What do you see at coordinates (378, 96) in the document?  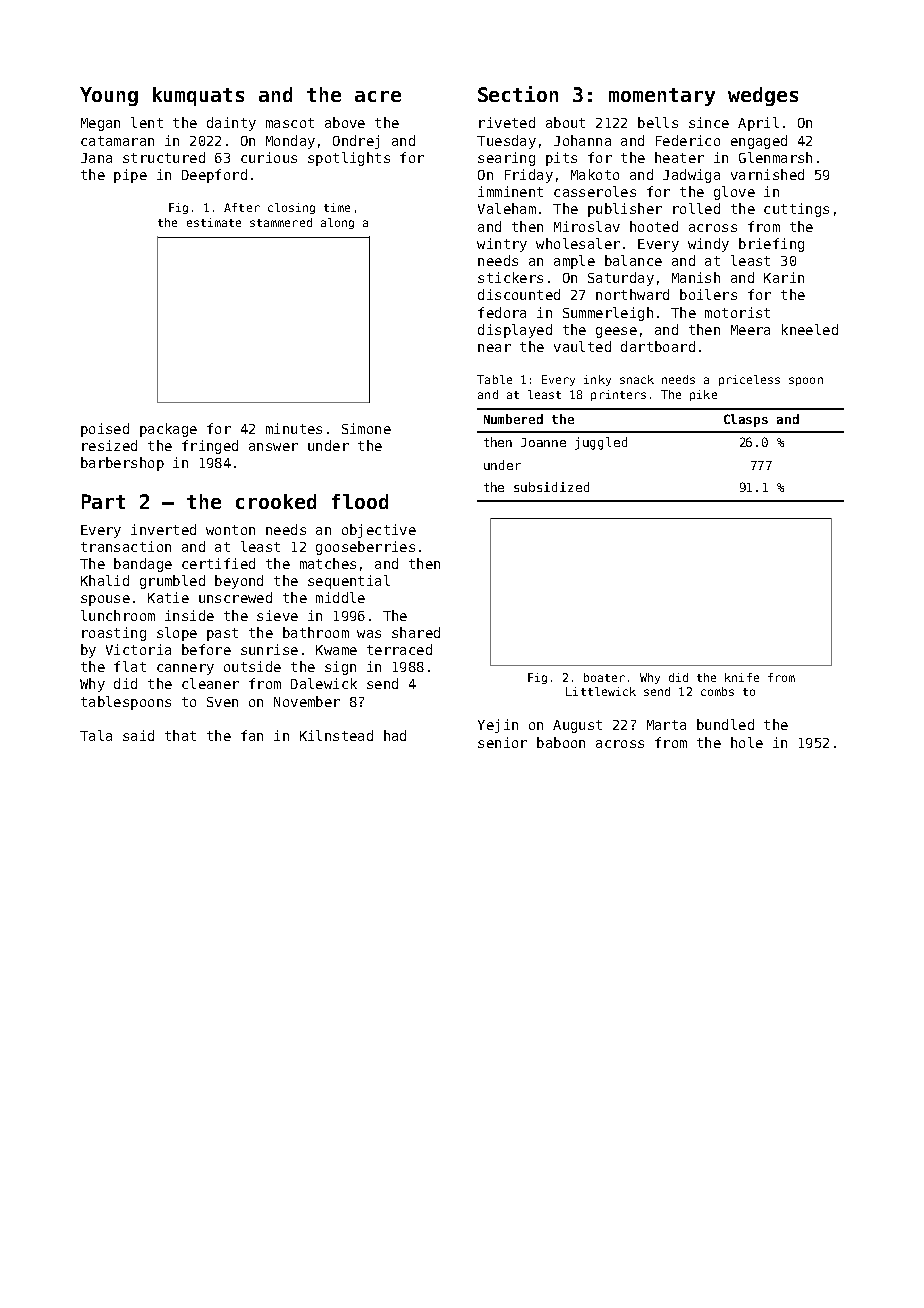 I see `acre` at bounding box center [378, 96].
